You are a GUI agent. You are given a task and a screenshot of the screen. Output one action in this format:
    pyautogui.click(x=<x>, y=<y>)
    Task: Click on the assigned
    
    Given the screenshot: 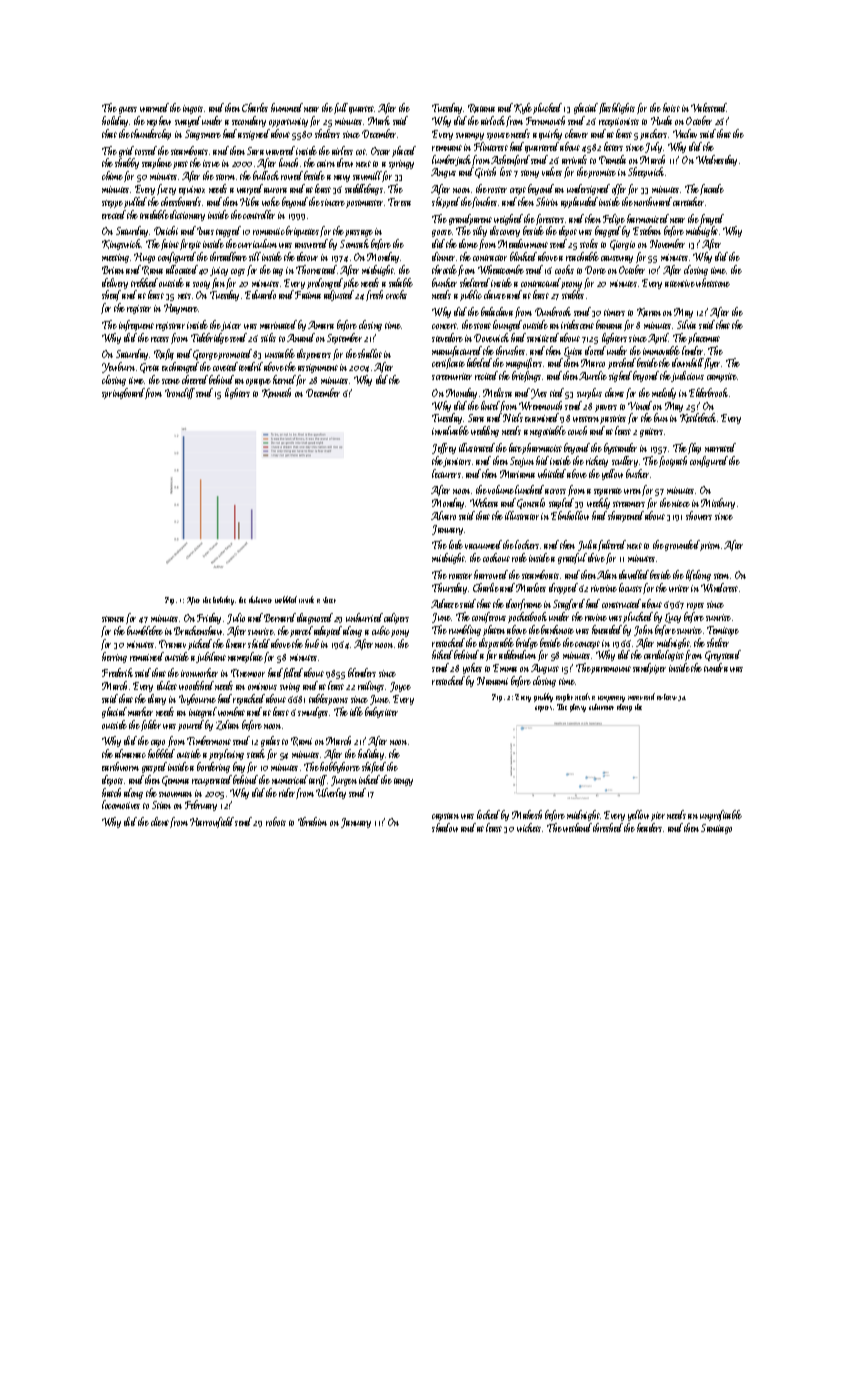 What is the action you would take?
    pyautogui.click(x=254, y=134)
